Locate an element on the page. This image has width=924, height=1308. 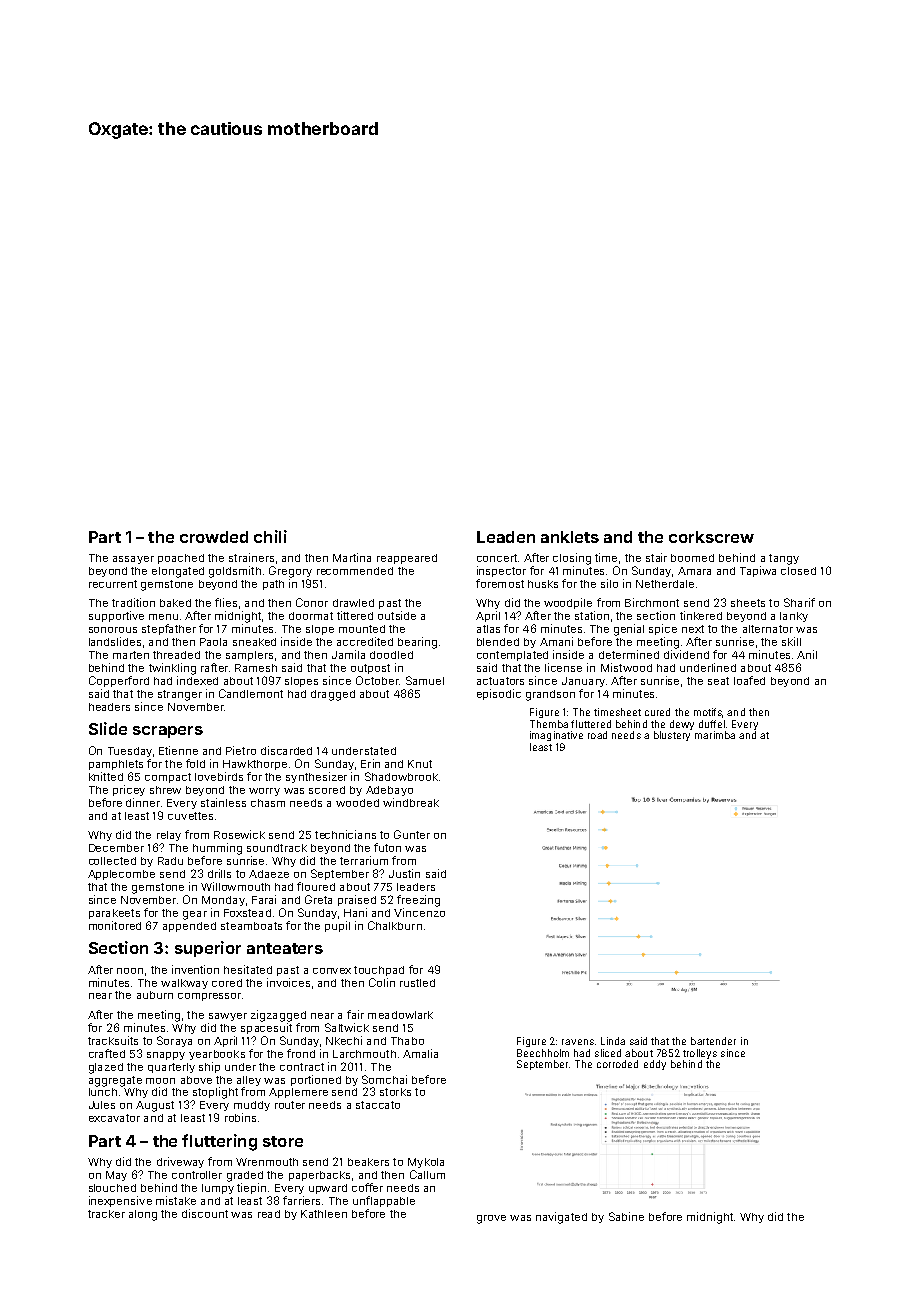
Pietro is located at coordinates (241, 750).
